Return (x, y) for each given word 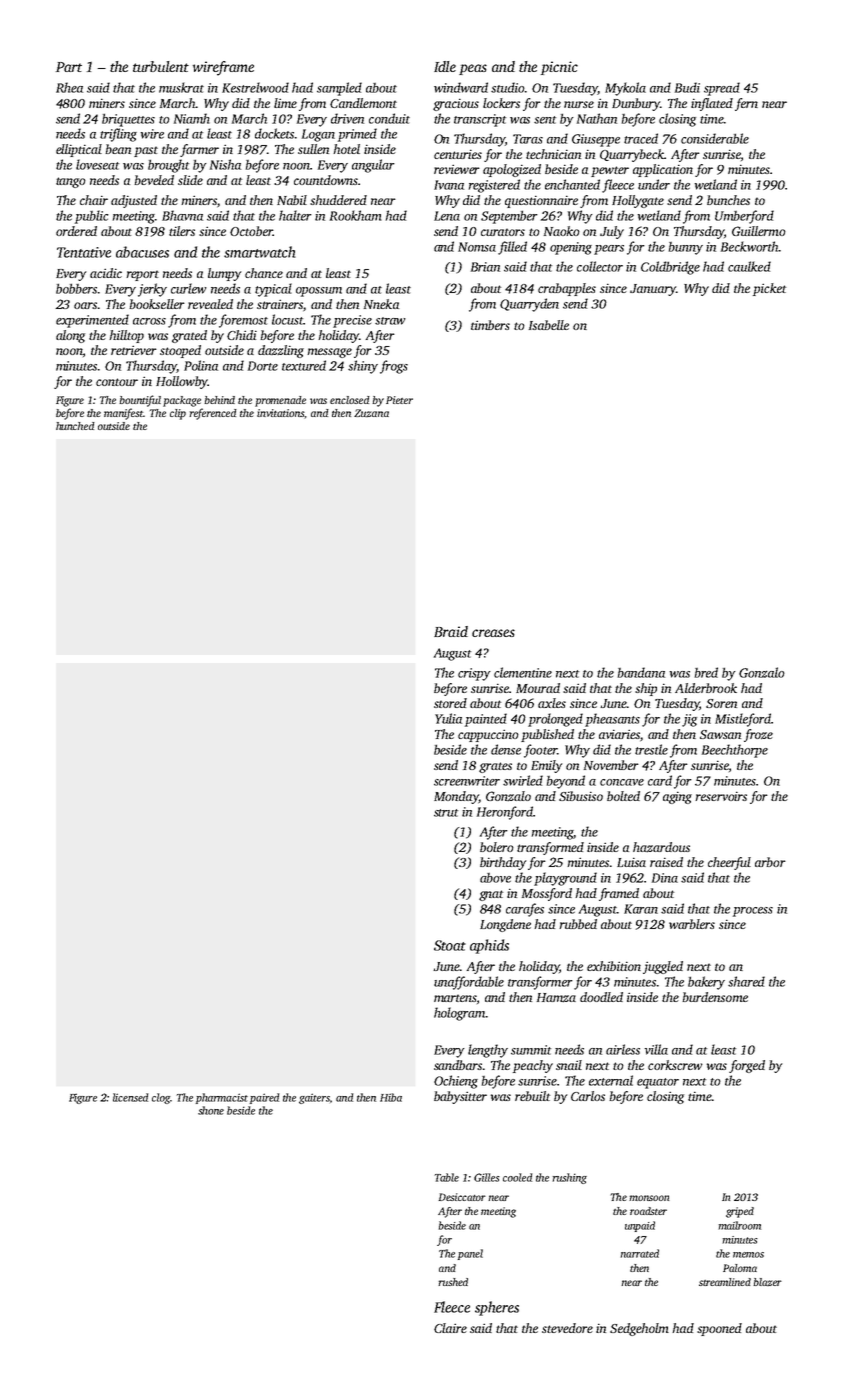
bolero (497, 847)
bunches (728, 200)
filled (512, 248)
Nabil (292, 200)
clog (161, 1098)
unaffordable (469, 983)
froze (758, 735)
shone (211, 1110)
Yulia (448, 718)
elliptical (79, 150)
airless (623, 1049)
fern (746, 104)
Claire (450, 1328)
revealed (210, 304)
